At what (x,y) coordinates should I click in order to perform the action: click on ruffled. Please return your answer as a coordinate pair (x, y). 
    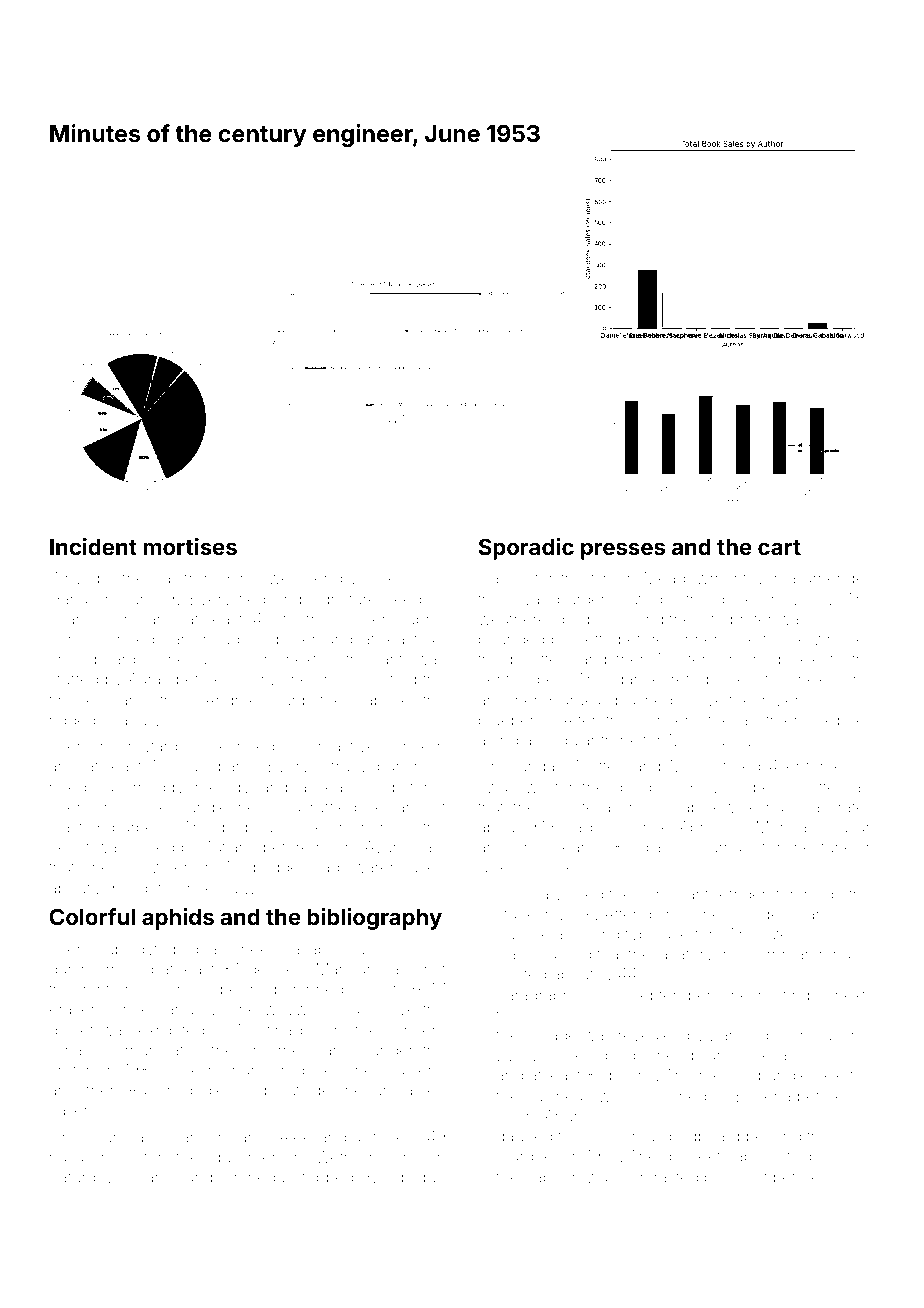
    Looking at the image, I should click on (333, 806).
